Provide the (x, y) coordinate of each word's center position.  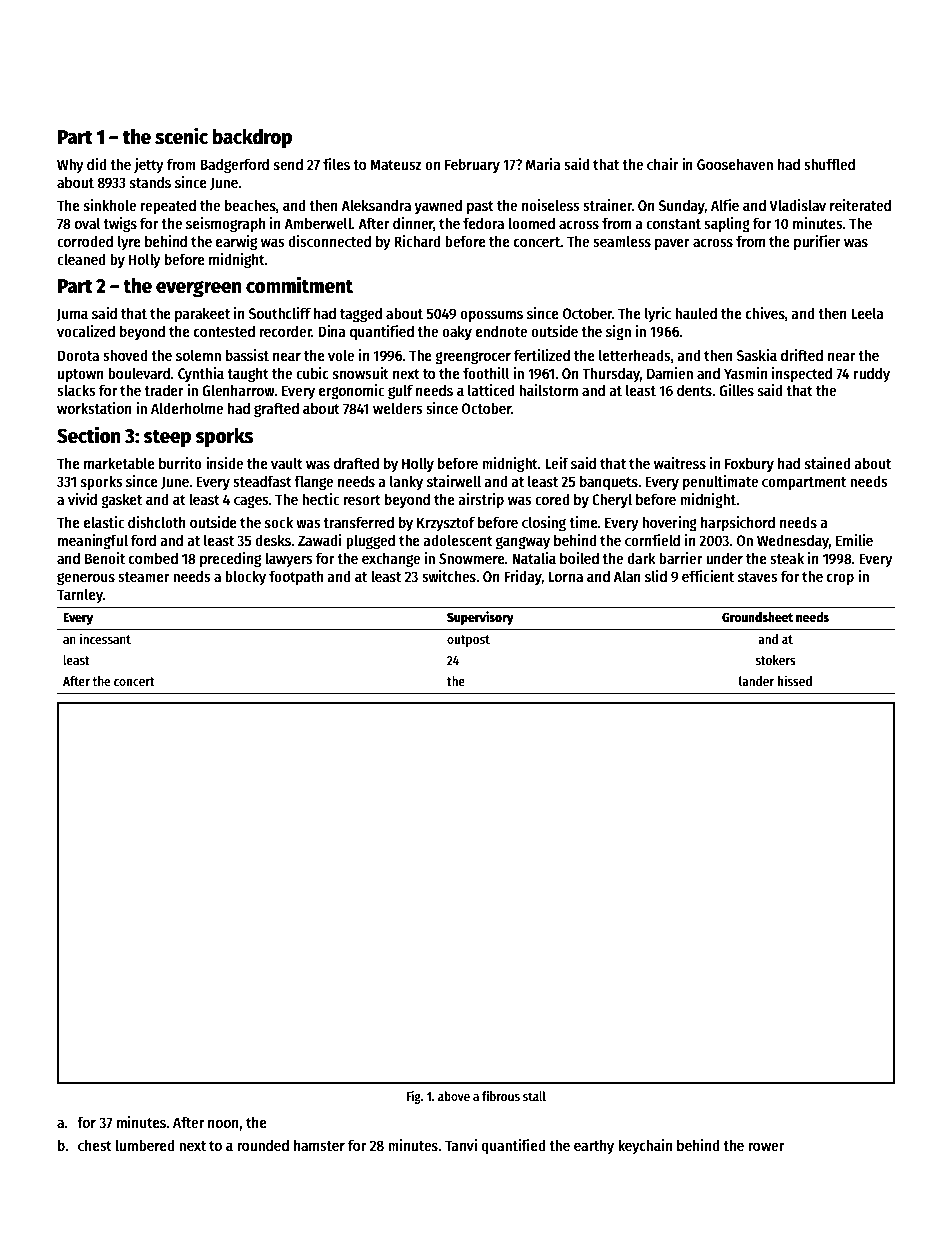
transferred (358, 522)
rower (766, 1146)
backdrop (252, 138)
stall (534, 1096)
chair (662, 164)
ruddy (872, 374)
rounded (263, 1145)
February (472, 165)
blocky (245, 577)
